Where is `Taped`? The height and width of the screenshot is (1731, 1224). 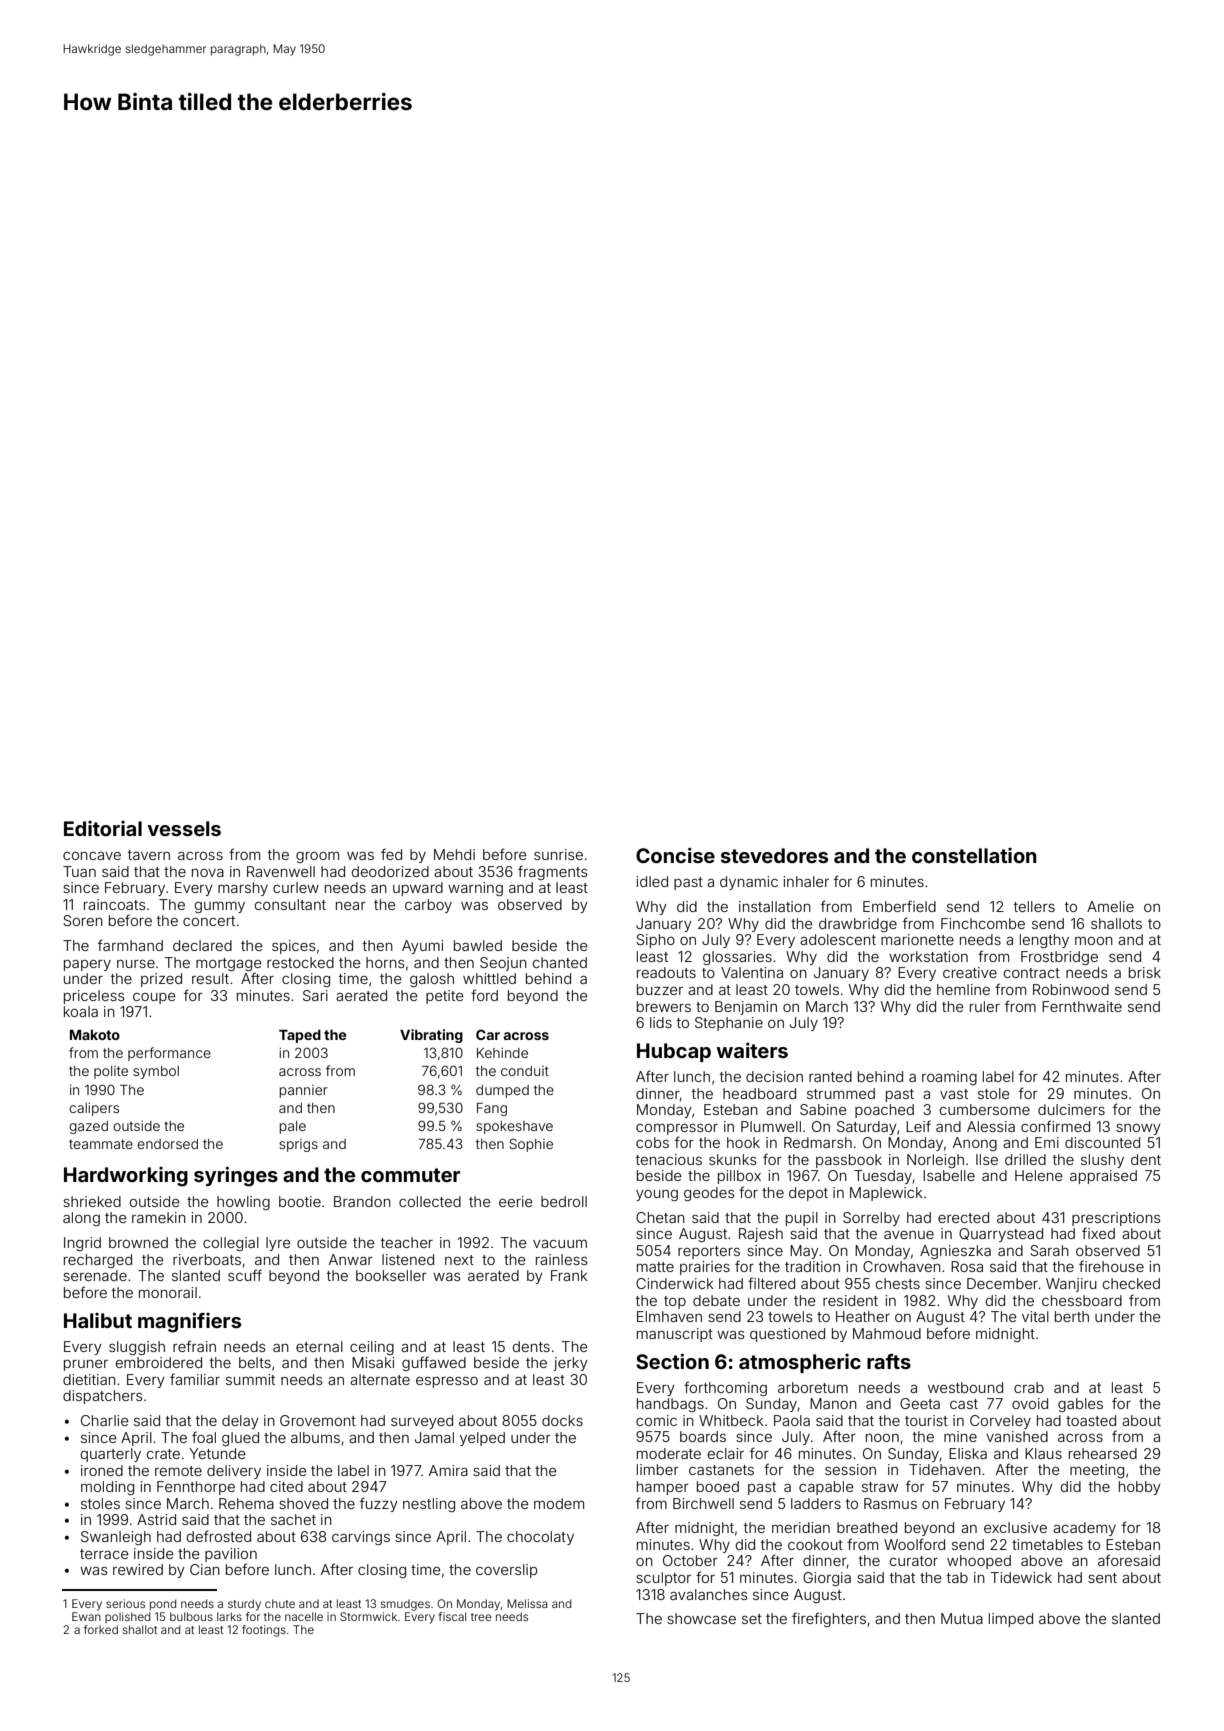 Taped is located at coordinates (300, 1036).
